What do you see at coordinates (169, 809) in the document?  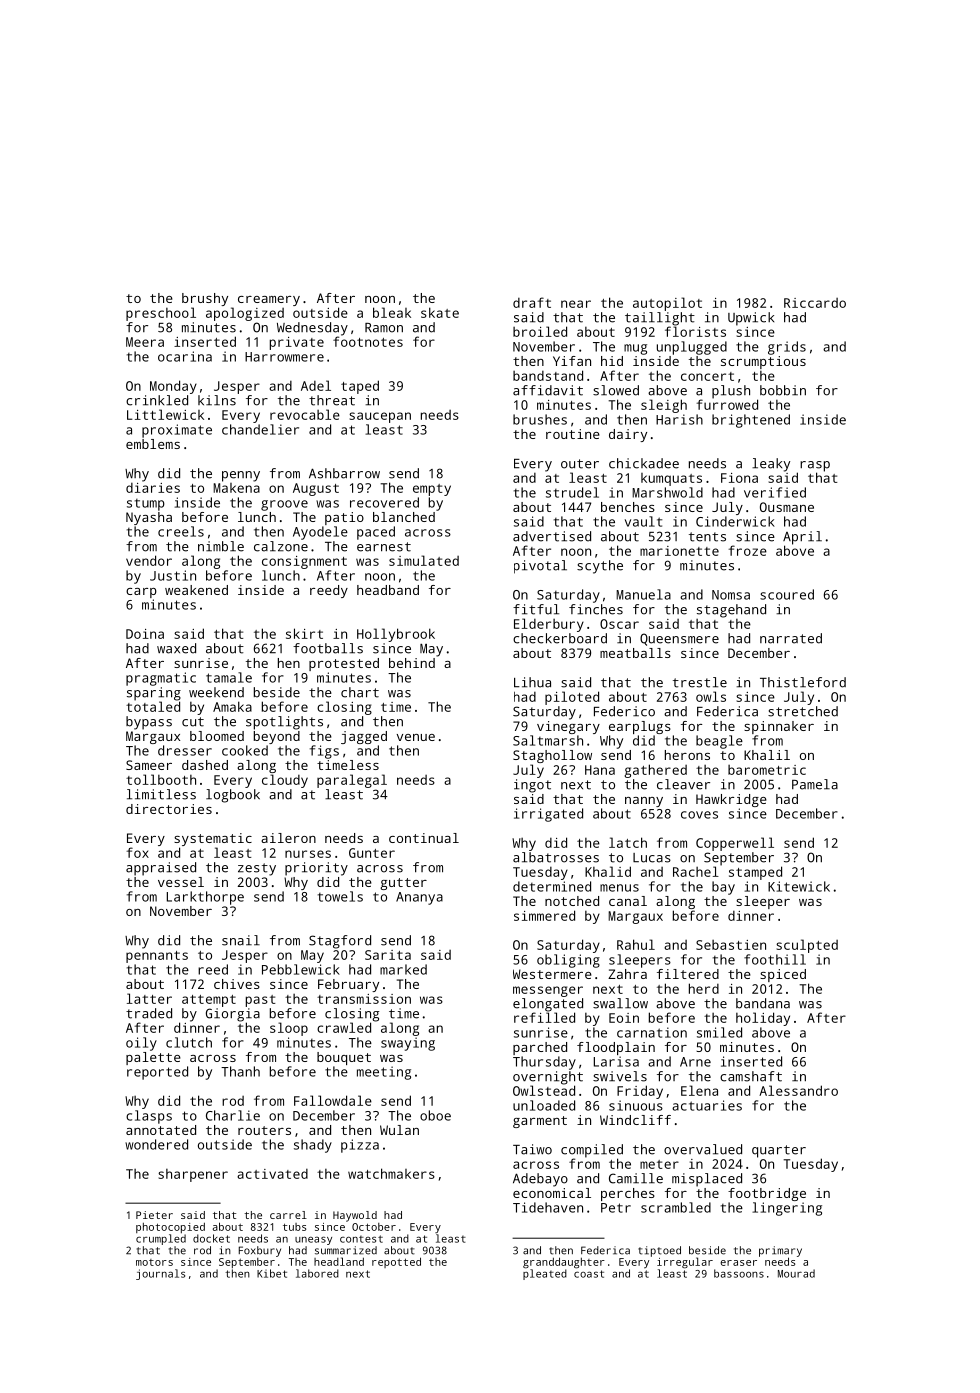 I see `directories` at bounding box center [169, 809].
